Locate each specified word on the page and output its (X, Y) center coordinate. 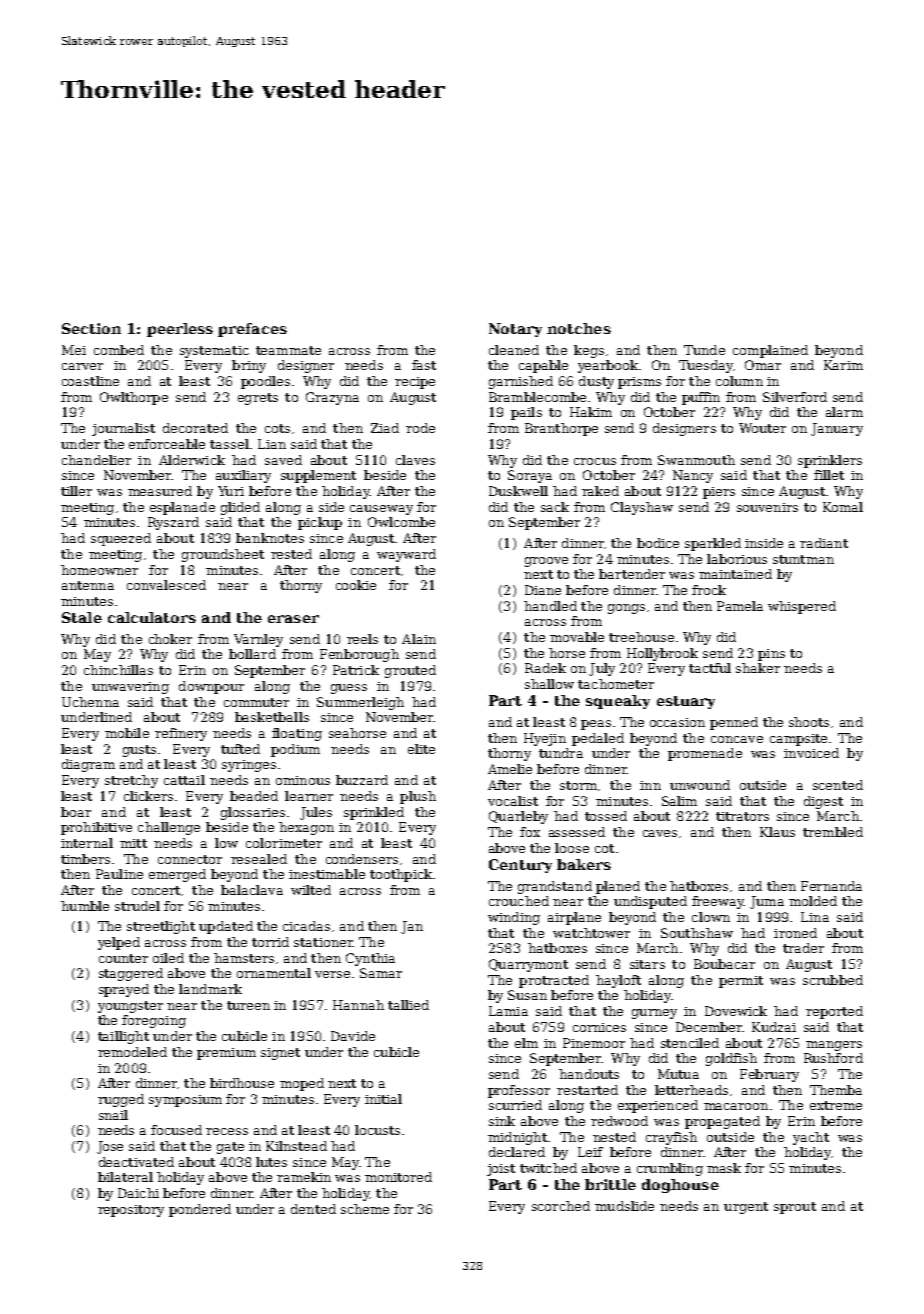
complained (770, 351)
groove (546, 562)
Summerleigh (360, 703)
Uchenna (90, 702)
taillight (123, 1037)
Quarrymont (528, 965)
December (709, 1027)
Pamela (740, 606)
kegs (589, 351)
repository (131, 1211)
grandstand (555, 887)
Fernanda (831, 886)
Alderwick (192, 460)
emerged (177, 875)
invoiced (811, 753)
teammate (288, 350)
